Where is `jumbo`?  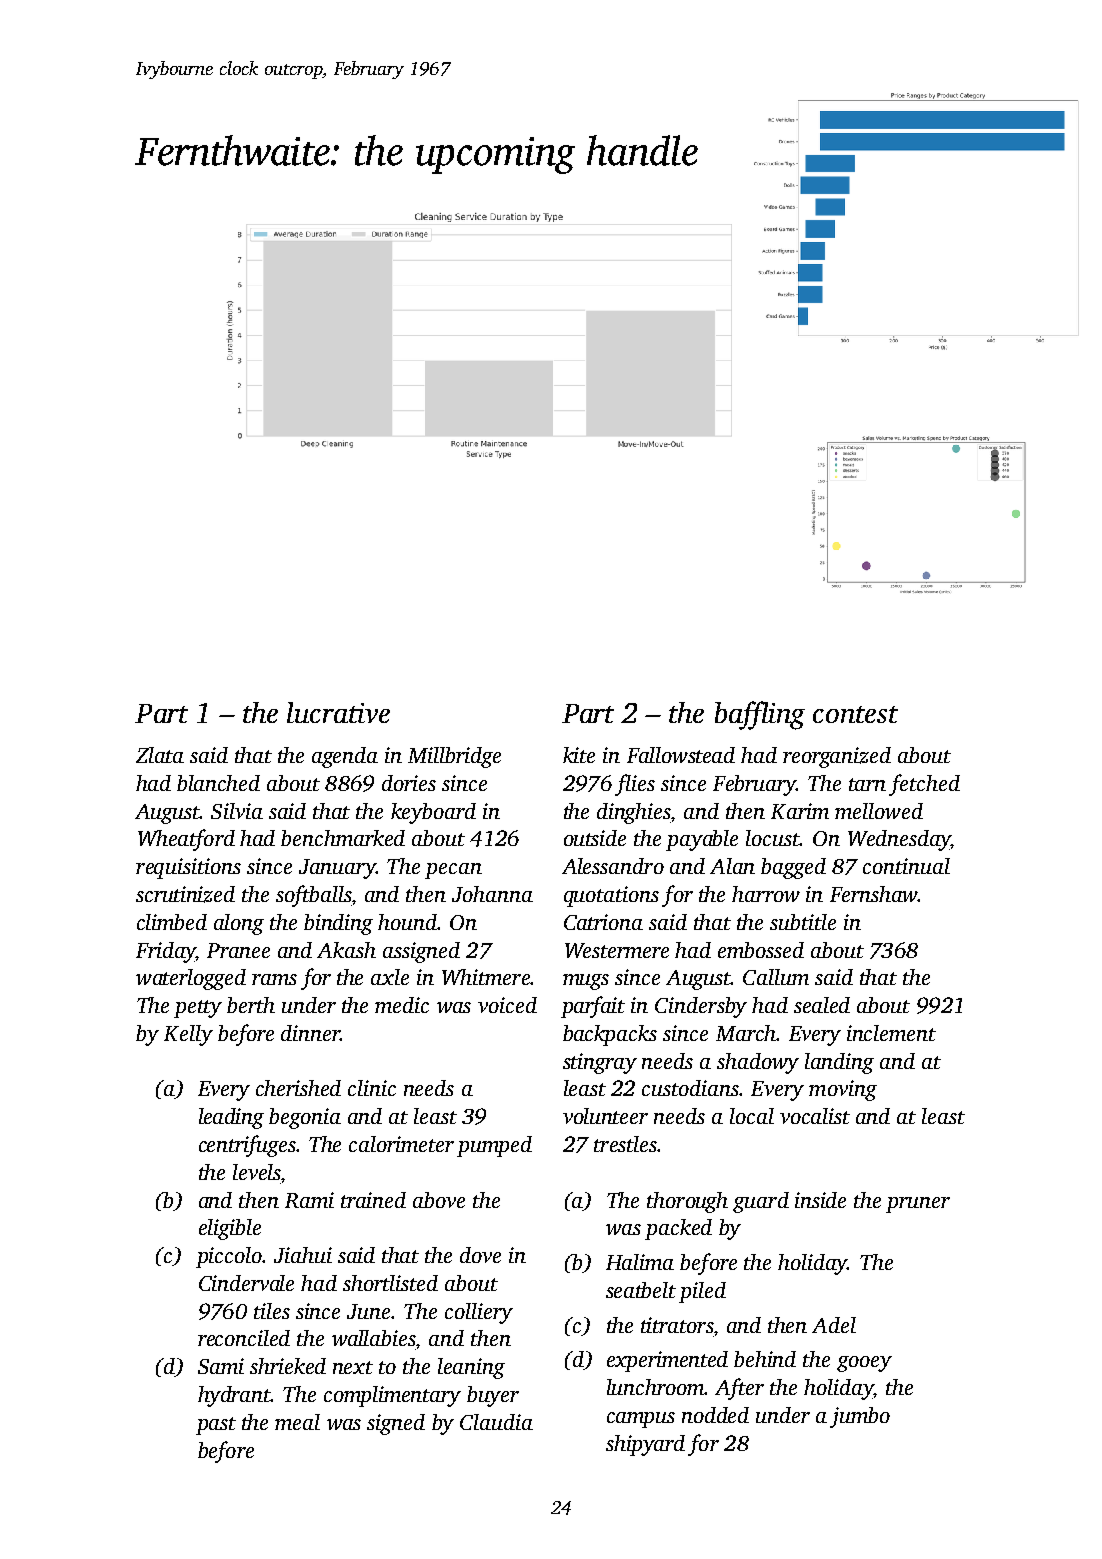 jumbo is located at coordinates (860, 1417).
